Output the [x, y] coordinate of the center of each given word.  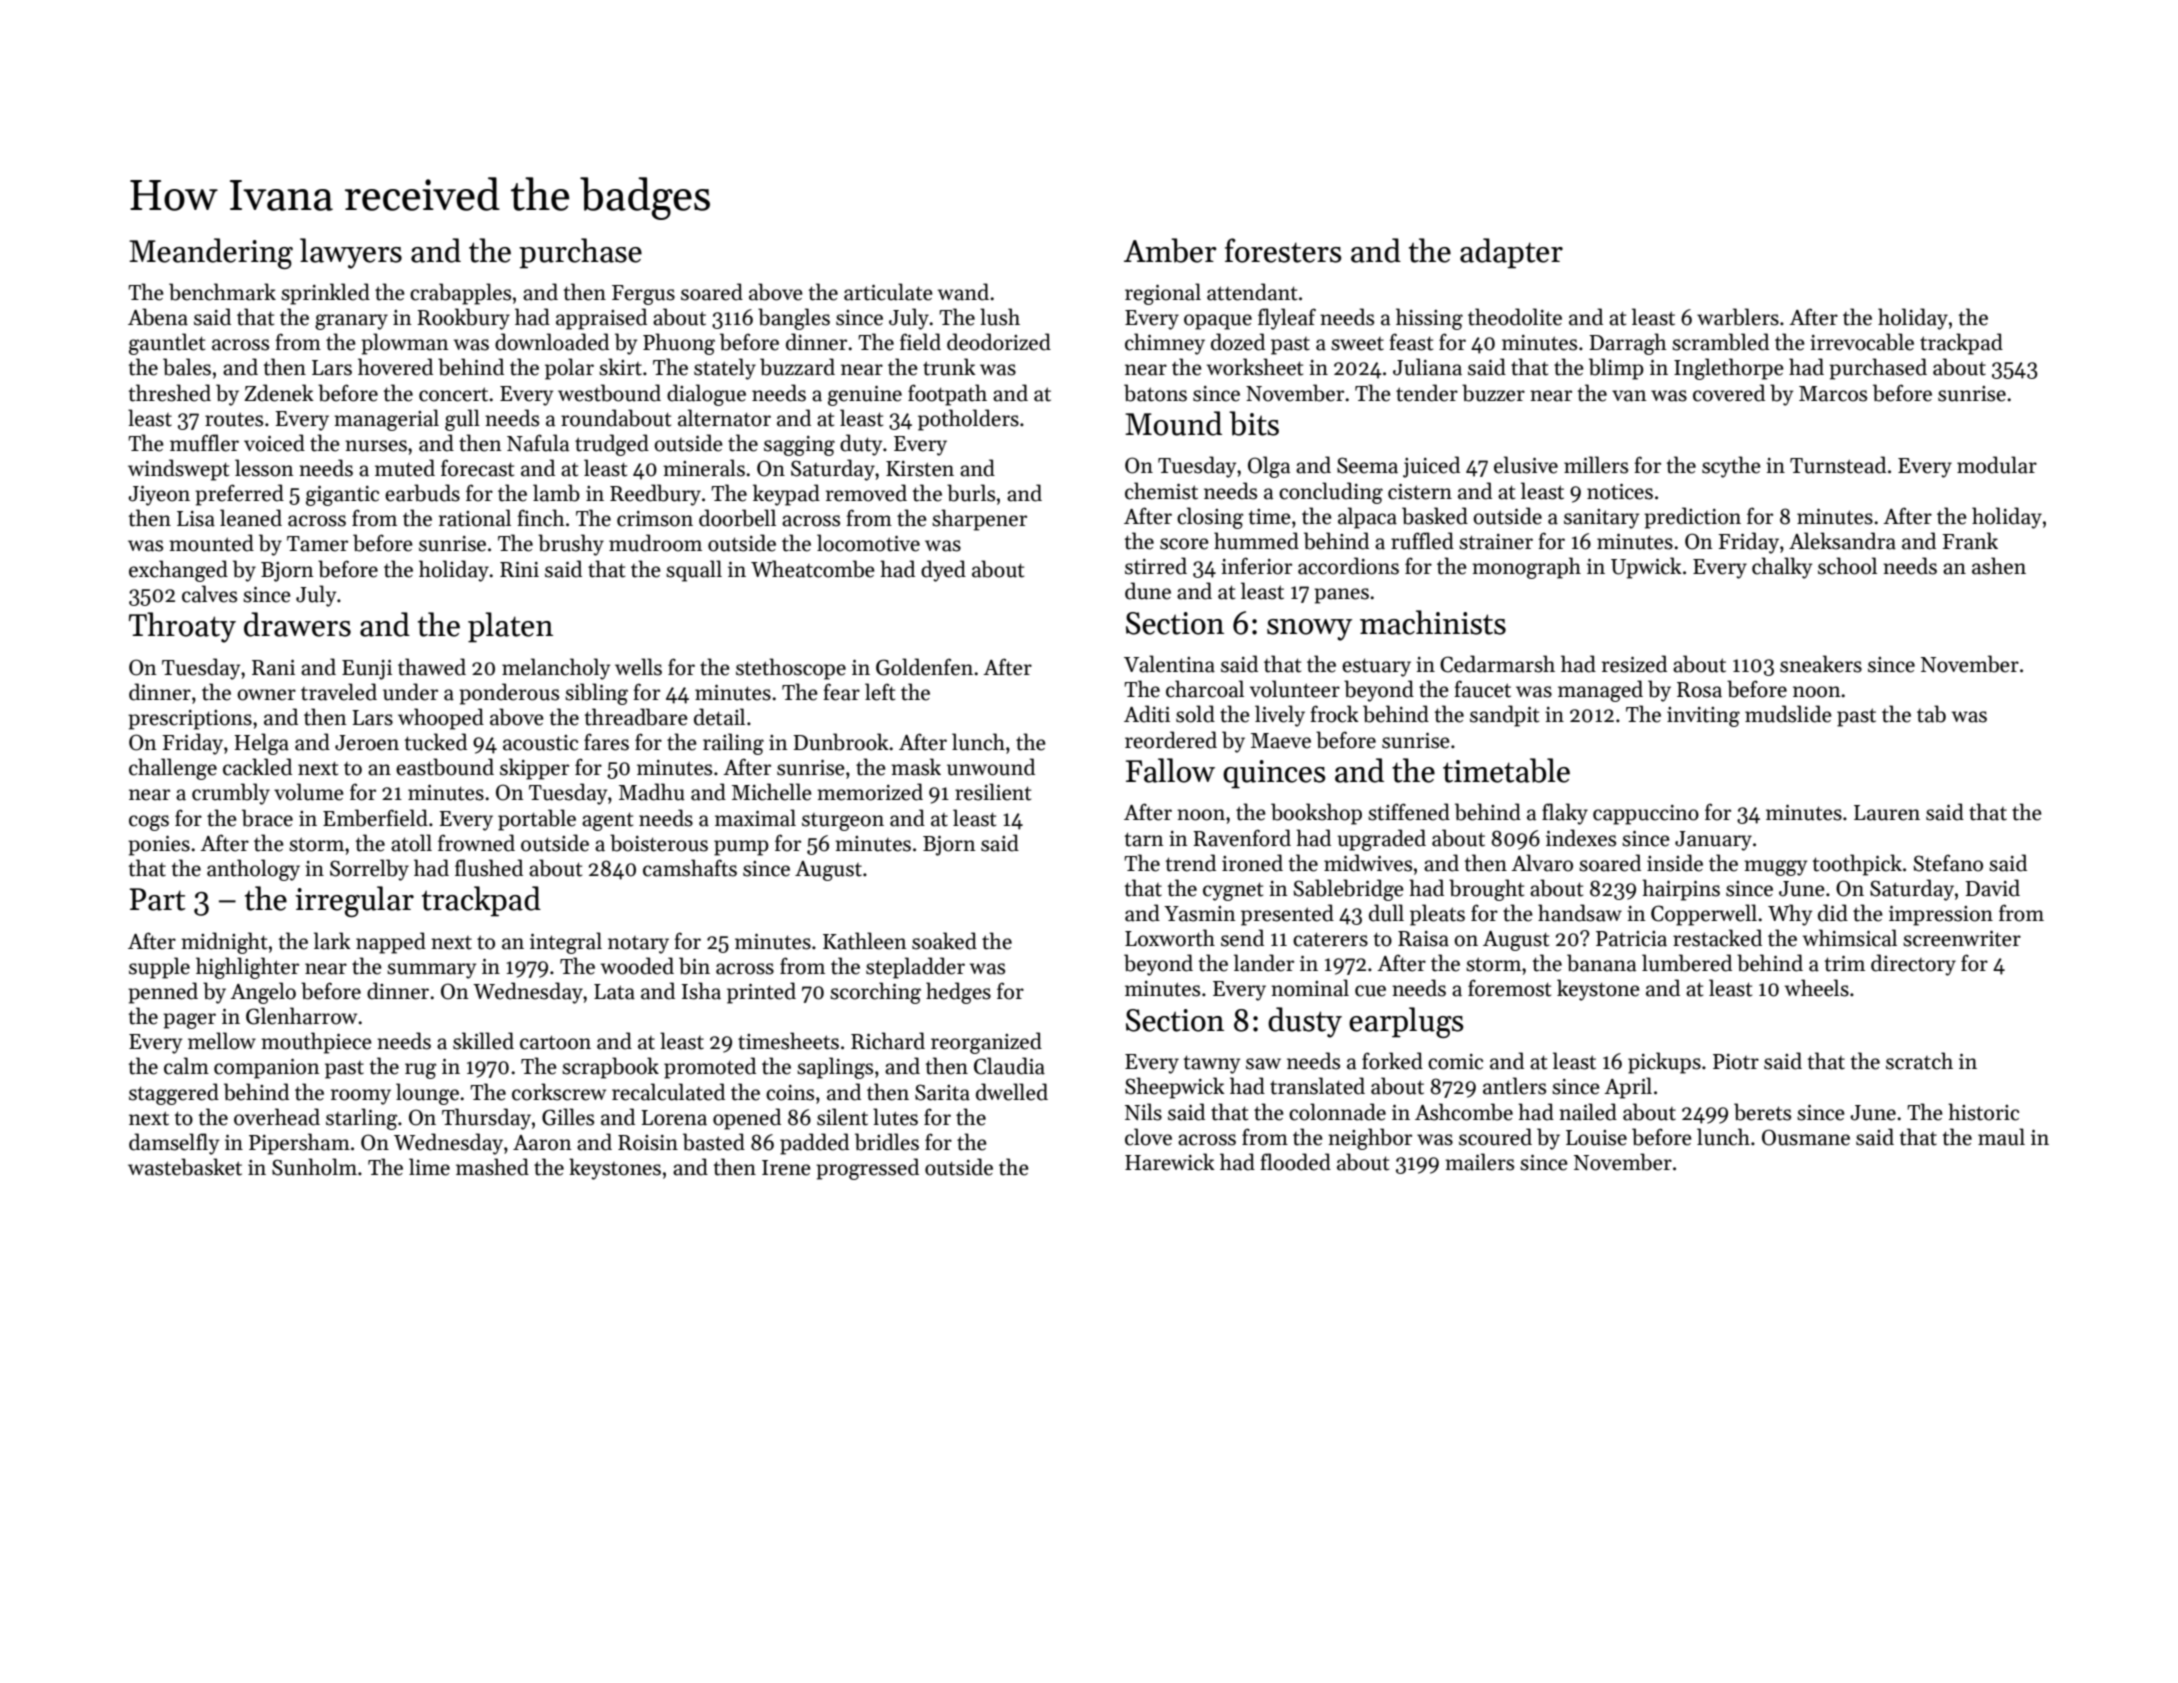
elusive [1526, 465]
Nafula [538, 443]
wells [638, 667]
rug [420, 1071]
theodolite [1515, 317]
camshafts [690, 868]
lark [332, 941]
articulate [888, 292]
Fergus [643, 295]
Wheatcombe [813, 569]
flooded [1295, 1162]
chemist [1161, 491]
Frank [1970, 541]
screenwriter [1962, 939]
